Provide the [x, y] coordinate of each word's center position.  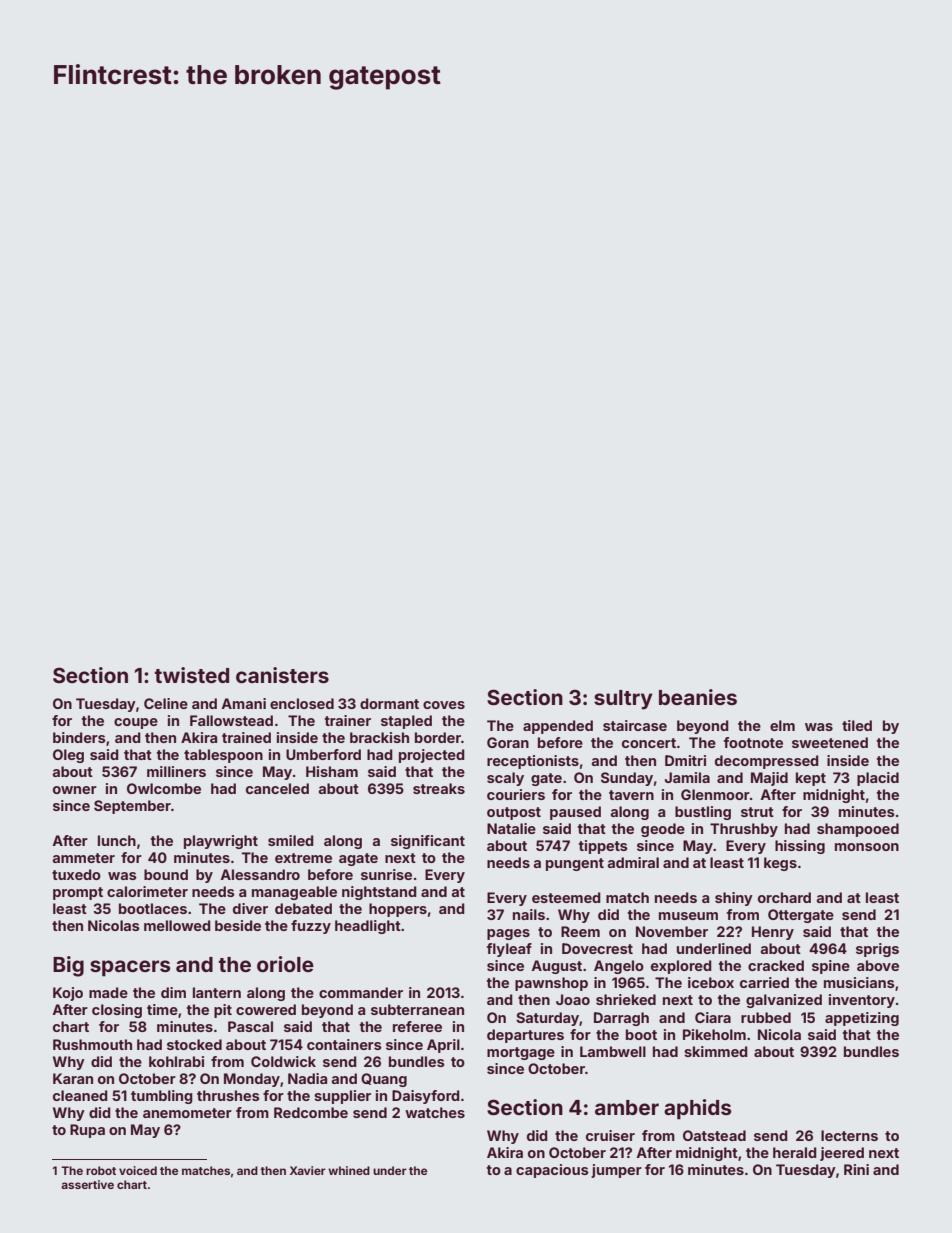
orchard [784, 897]
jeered [842, 1154]
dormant [389, 703]
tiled [857, 725]
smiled [291, 840]
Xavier [308, 1170]
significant [428, 842]
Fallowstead [231, 720]
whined [349, 1170]
